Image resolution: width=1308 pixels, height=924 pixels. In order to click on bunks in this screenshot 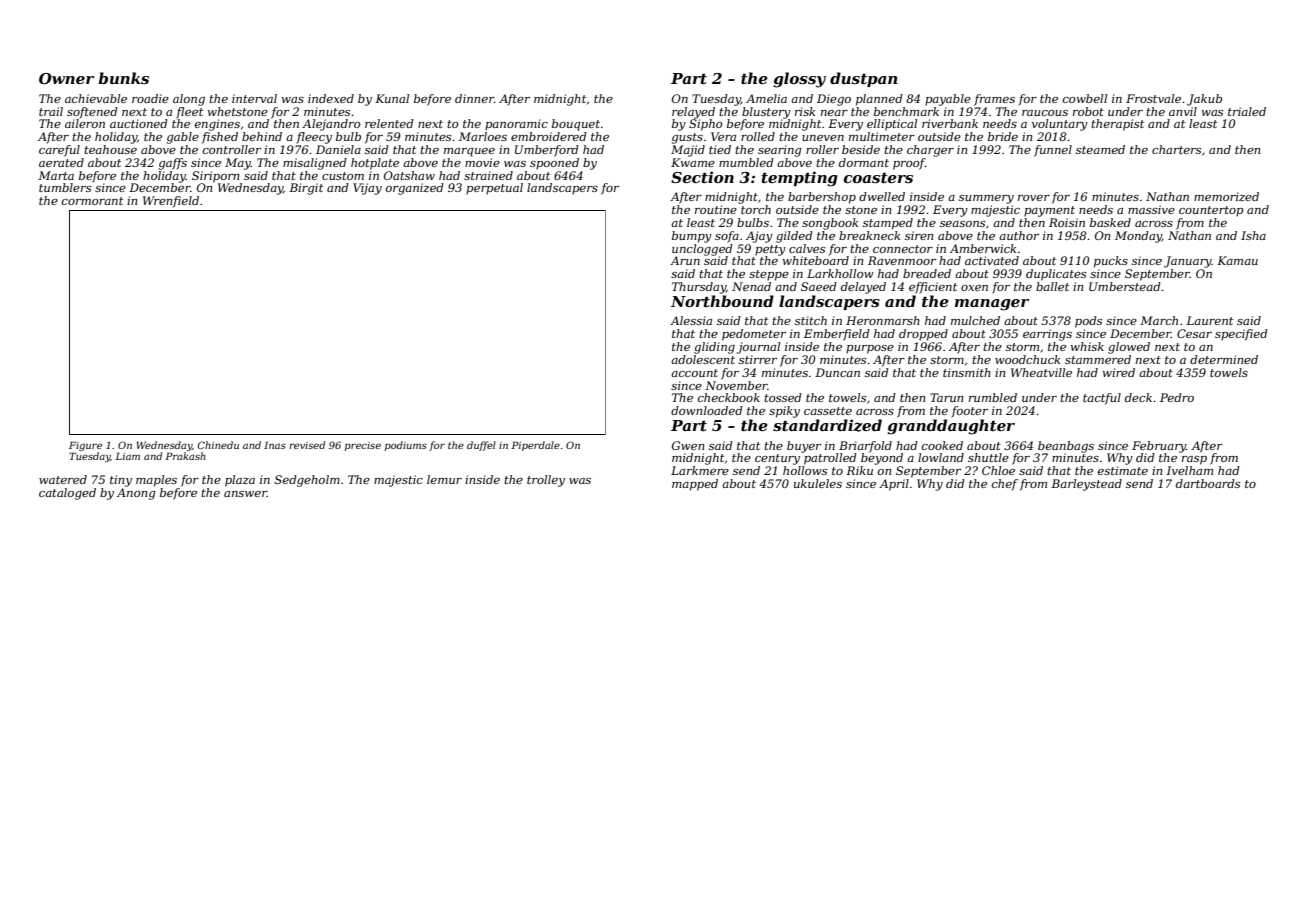, I will do `click(123, 78)`.
